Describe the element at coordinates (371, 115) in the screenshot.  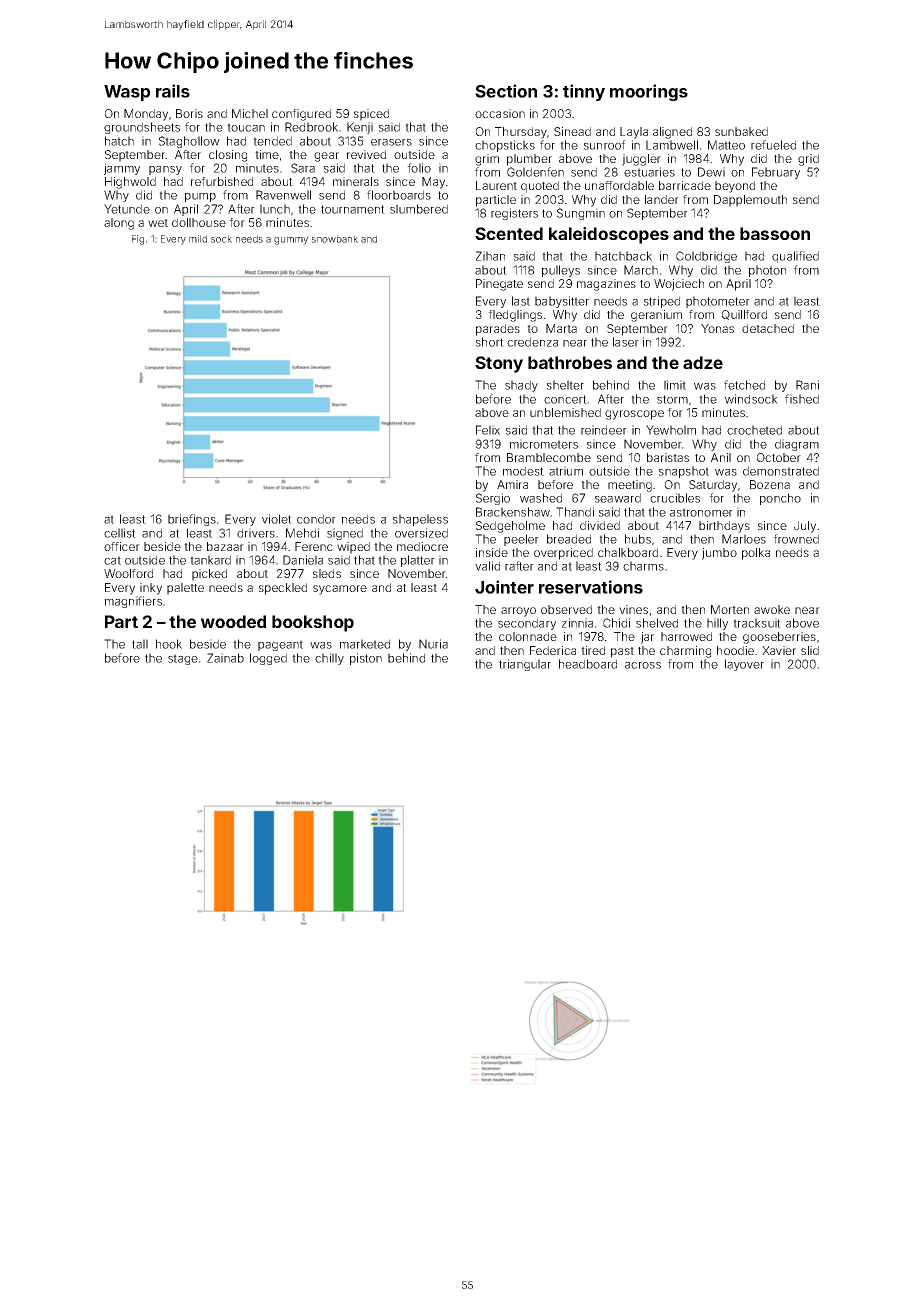
I see `spiced` at that location.
